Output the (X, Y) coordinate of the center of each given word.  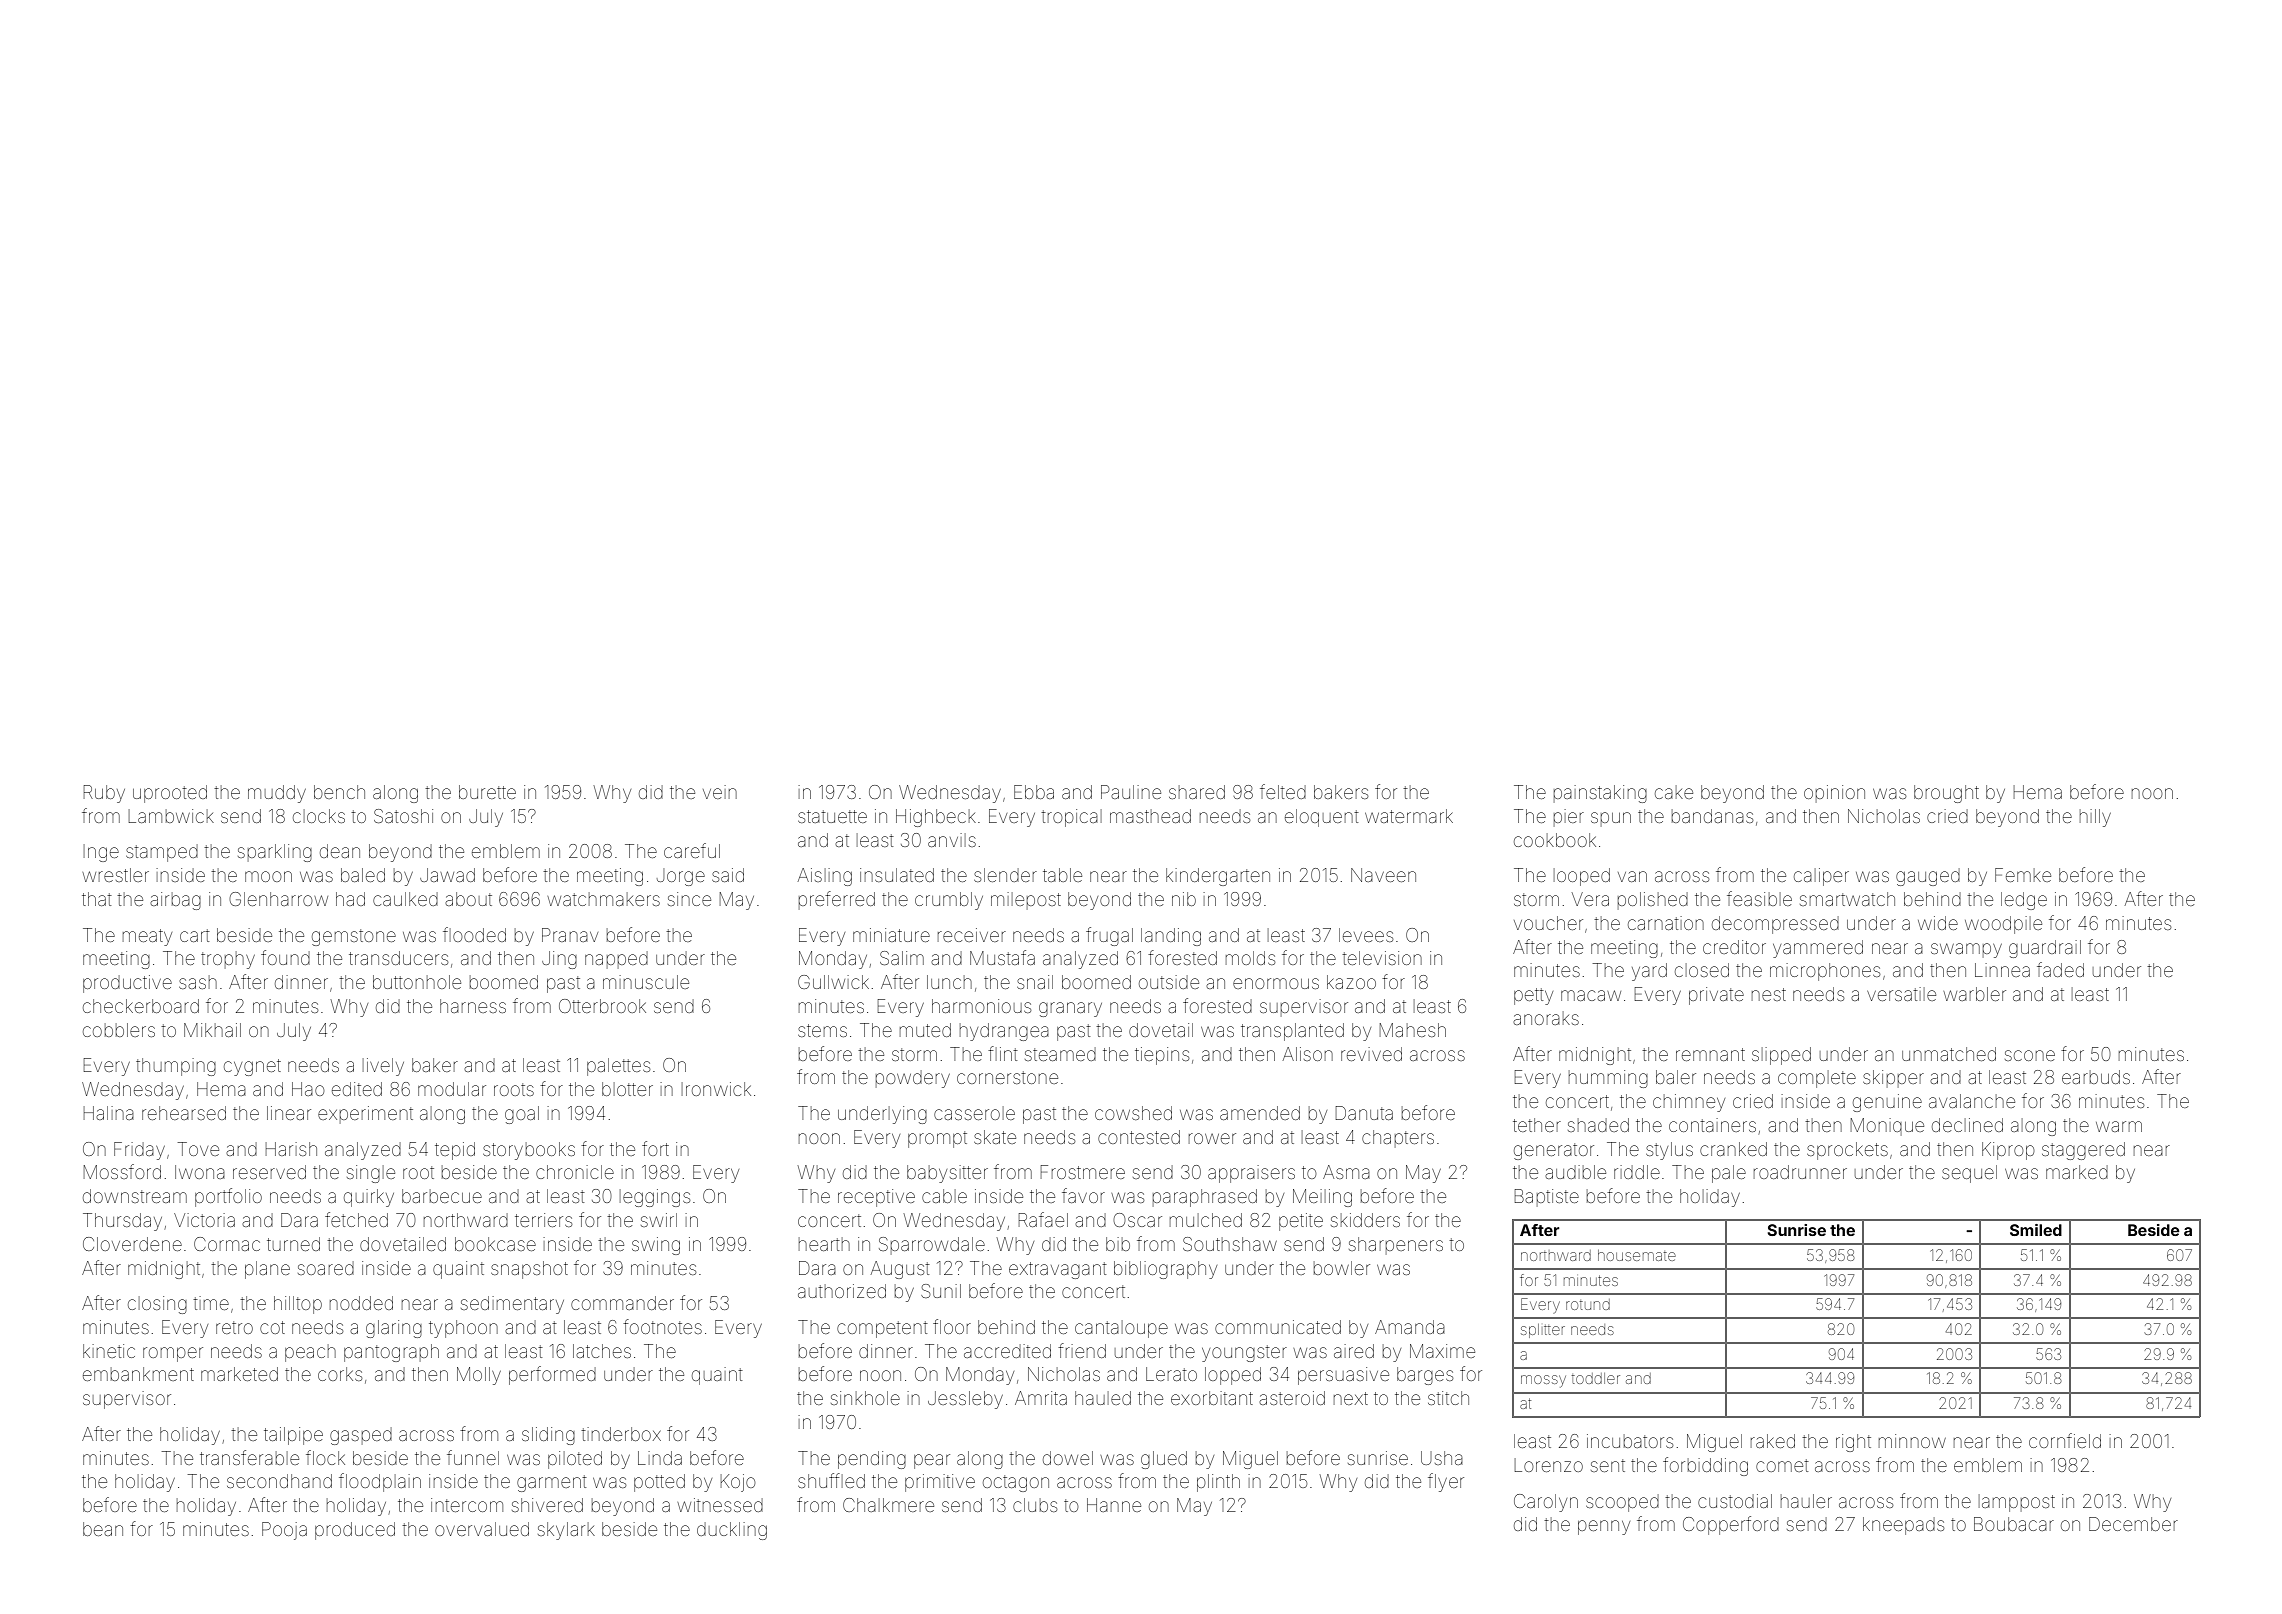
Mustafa (1002, 957)
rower (1212, 1138)
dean (340, 851)
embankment (138, 1374)
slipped (1781, 1056)
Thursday (122, 1222)
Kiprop (2008, 1151)
